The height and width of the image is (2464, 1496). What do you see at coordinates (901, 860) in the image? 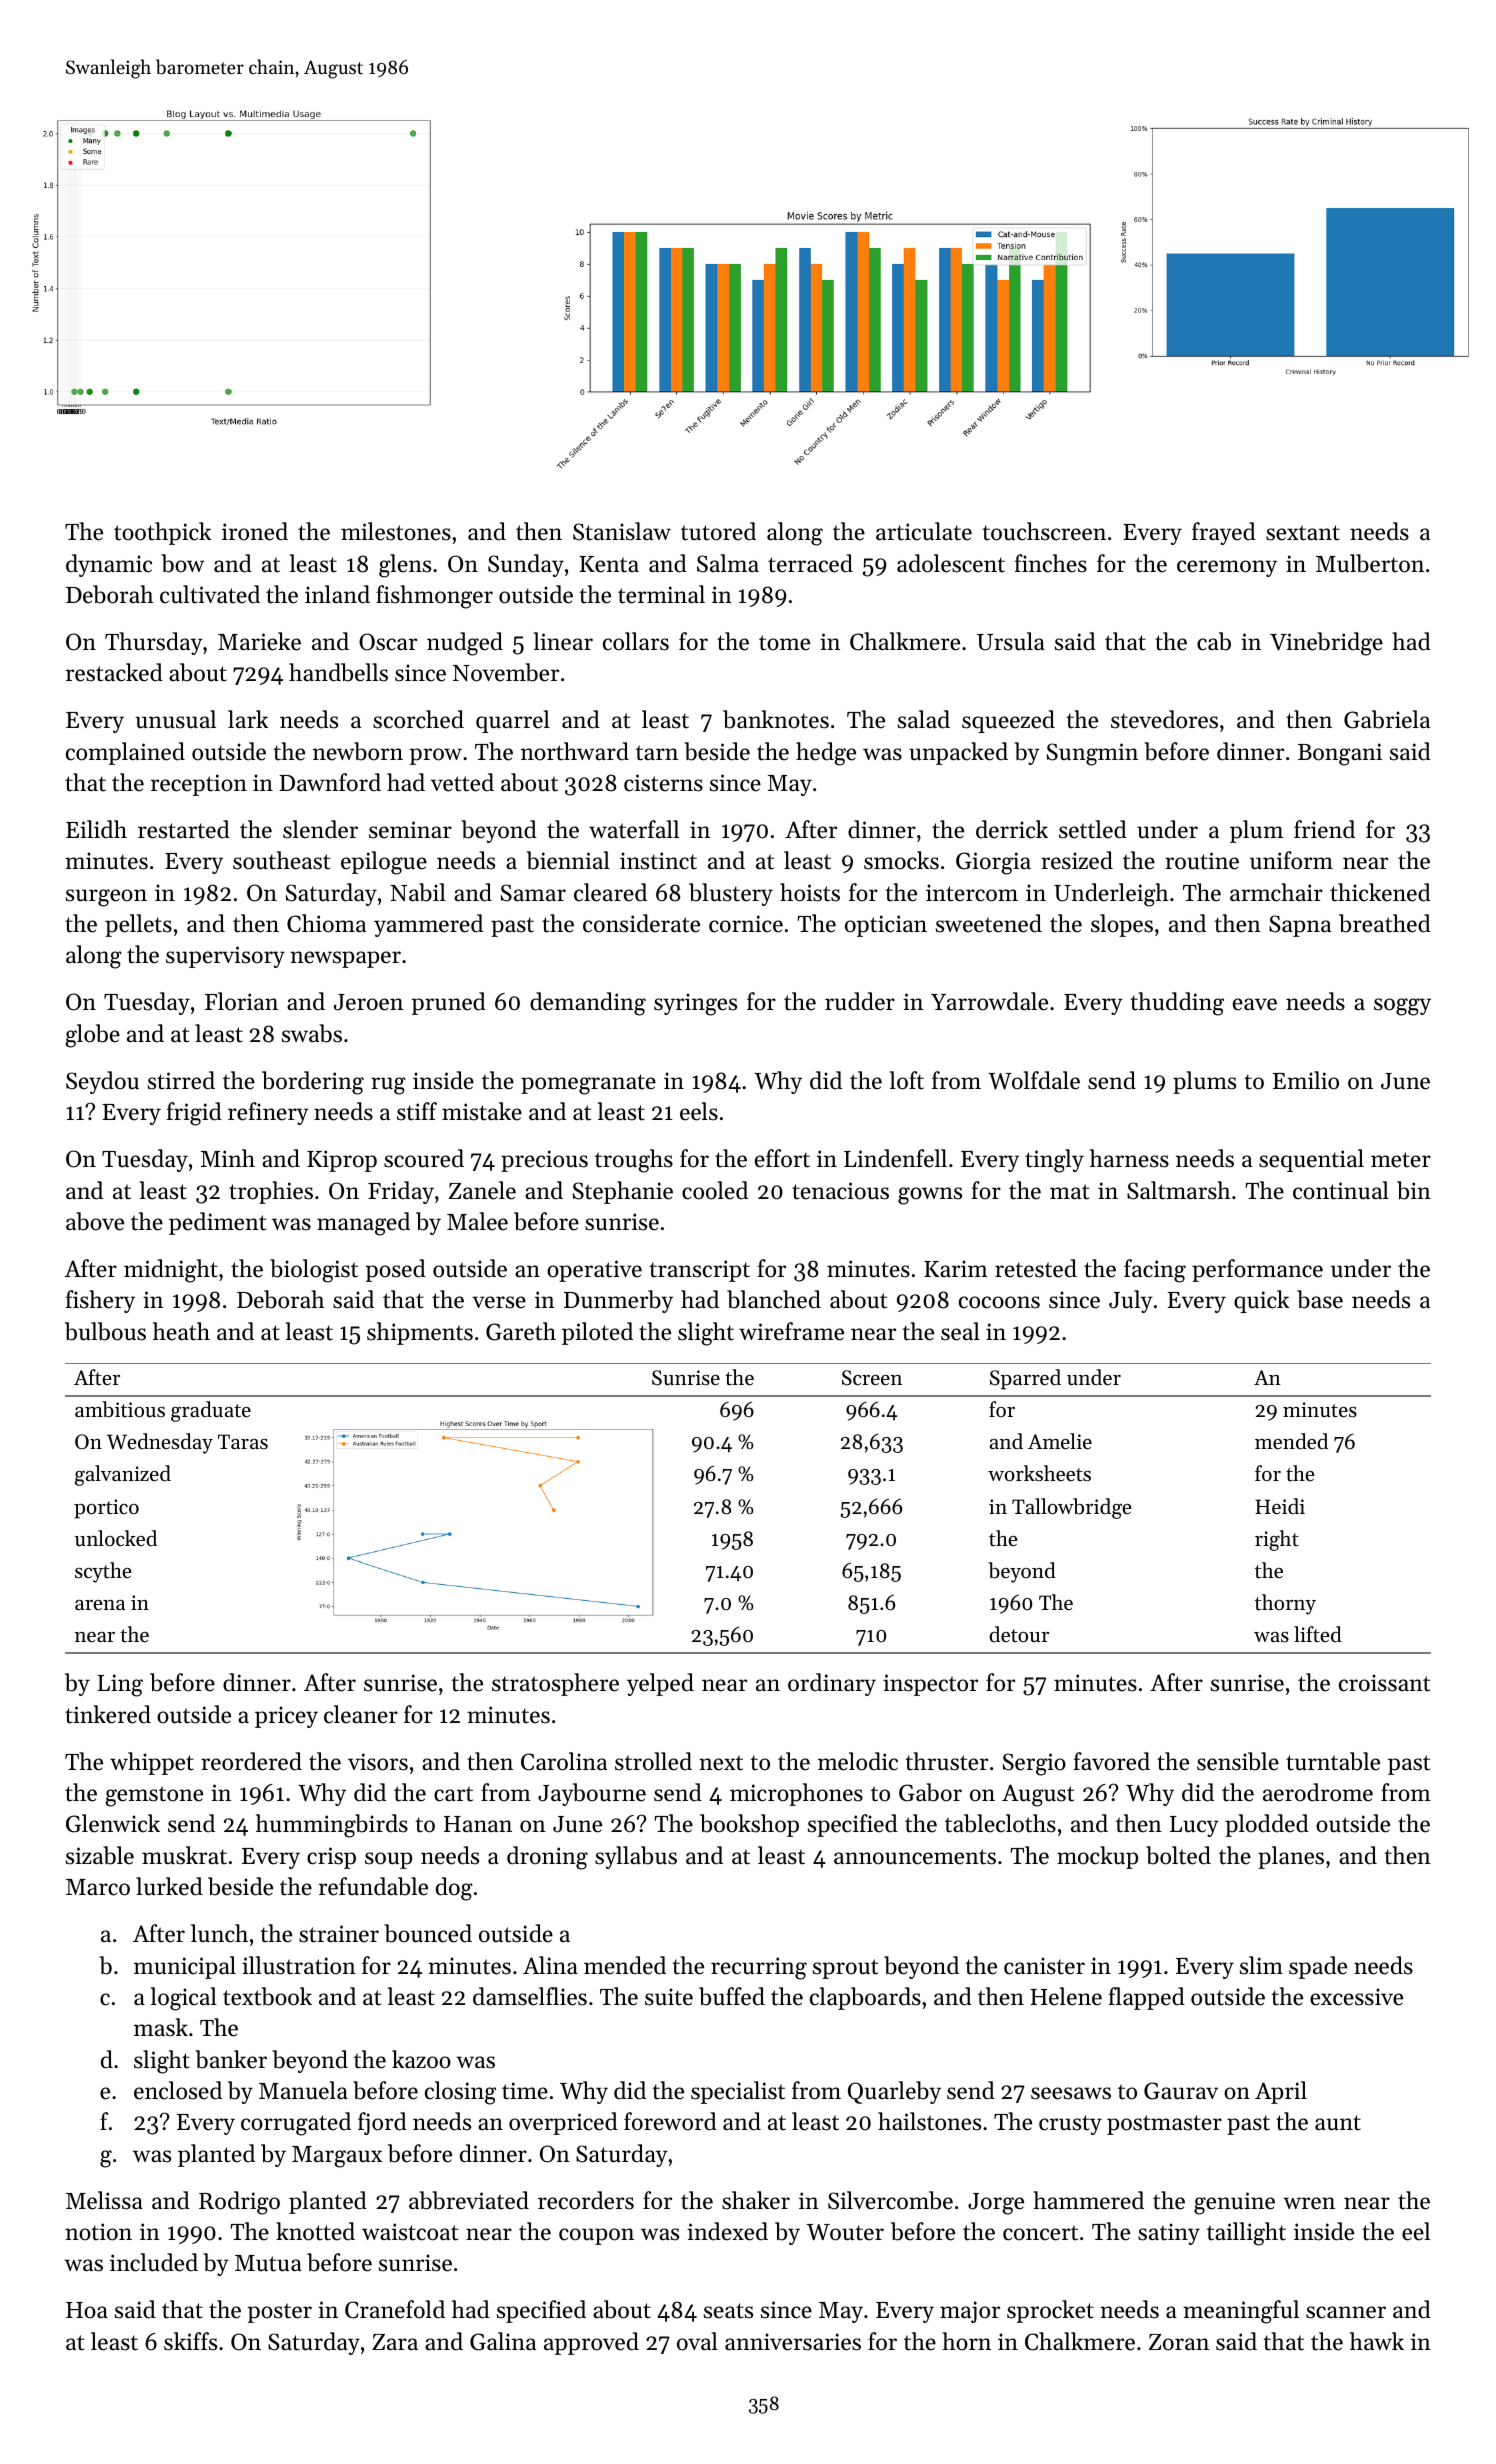
I see `smocks` at bounding box center [901, 860].
